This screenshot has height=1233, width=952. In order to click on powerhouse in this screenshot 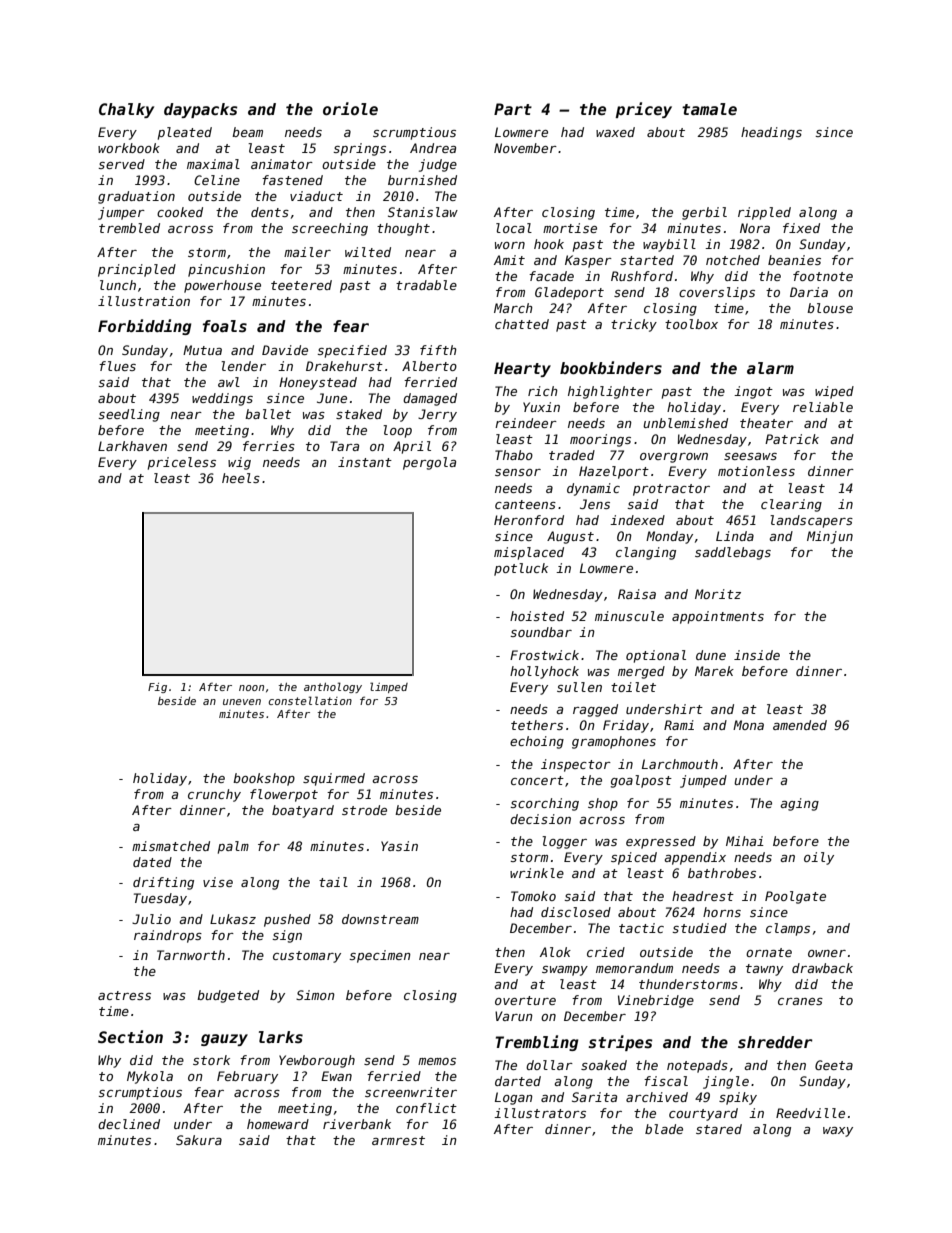, I will do `click(222, 286)`.
